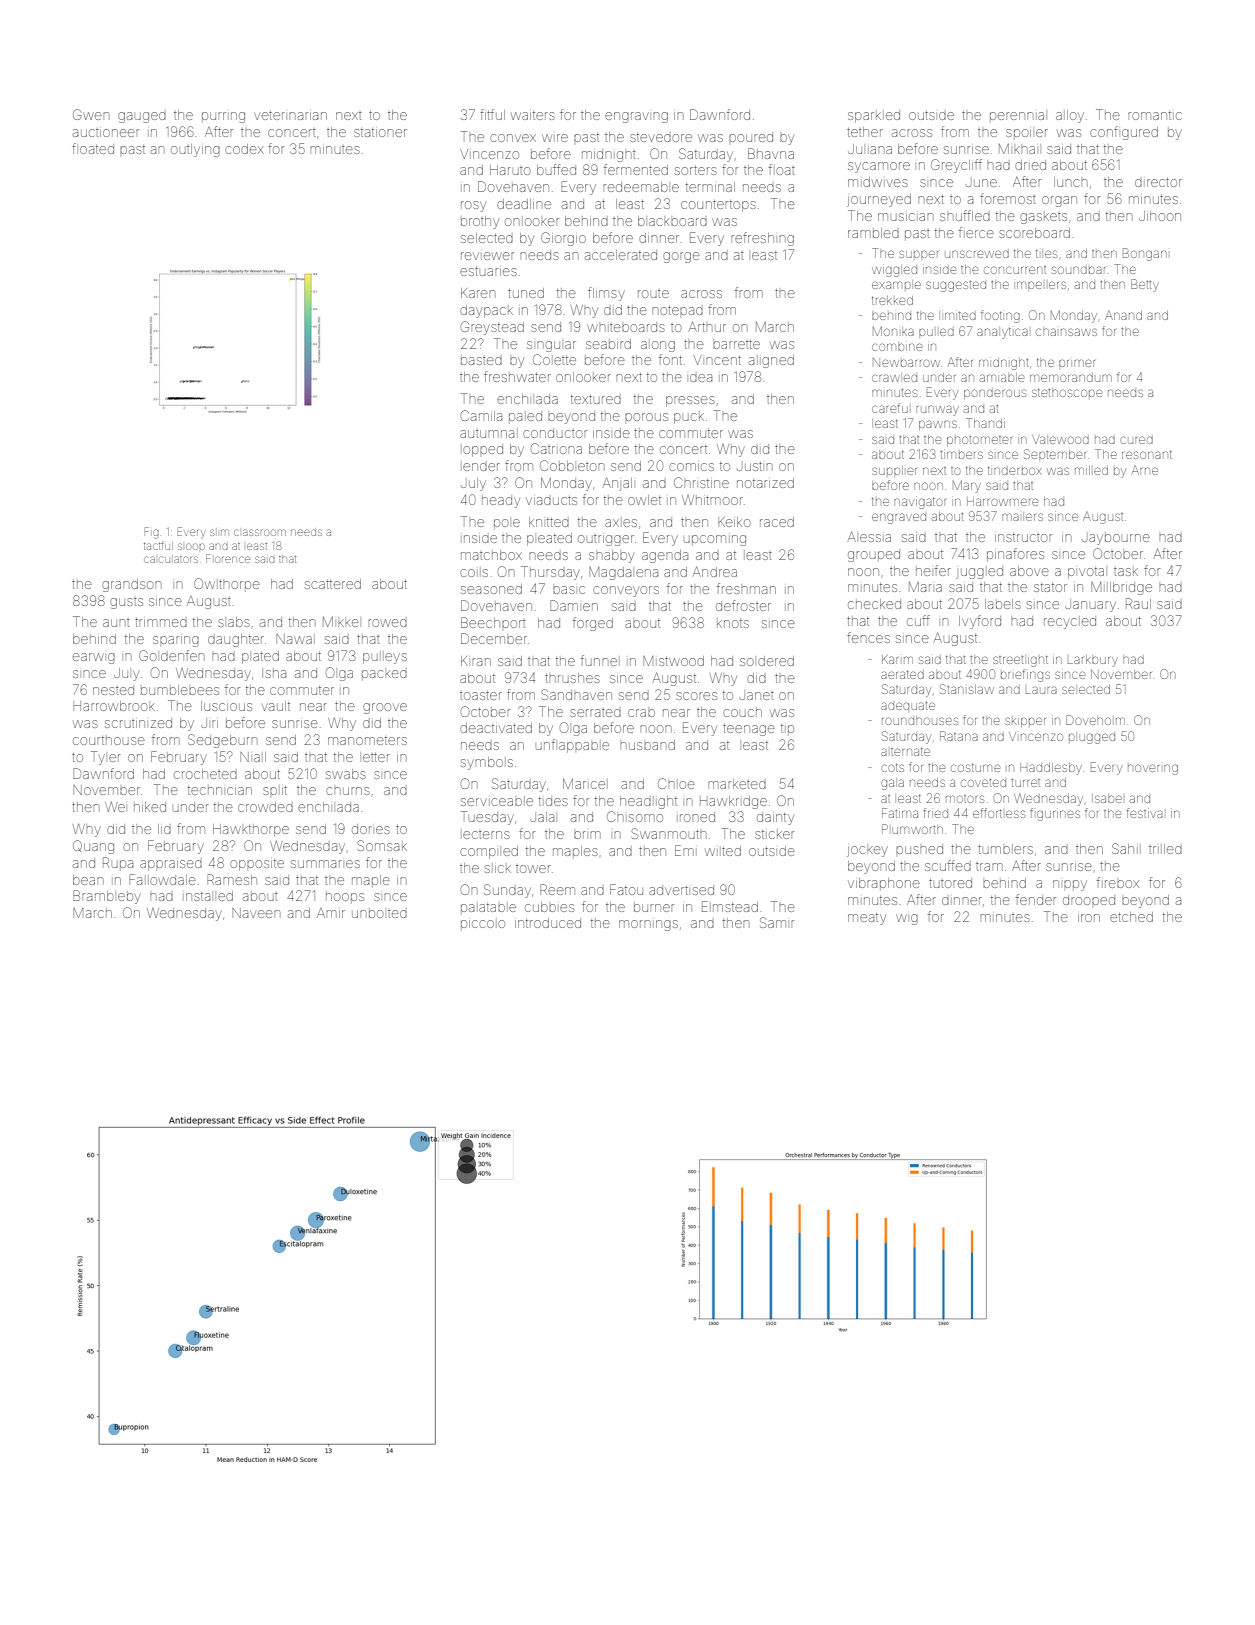 Image resolution: width=1255 pixels, height=1625 pixels. What do you see at coordinates (256, 913) in the image?
I see `Naveen` at bounding box center [256, 913].
